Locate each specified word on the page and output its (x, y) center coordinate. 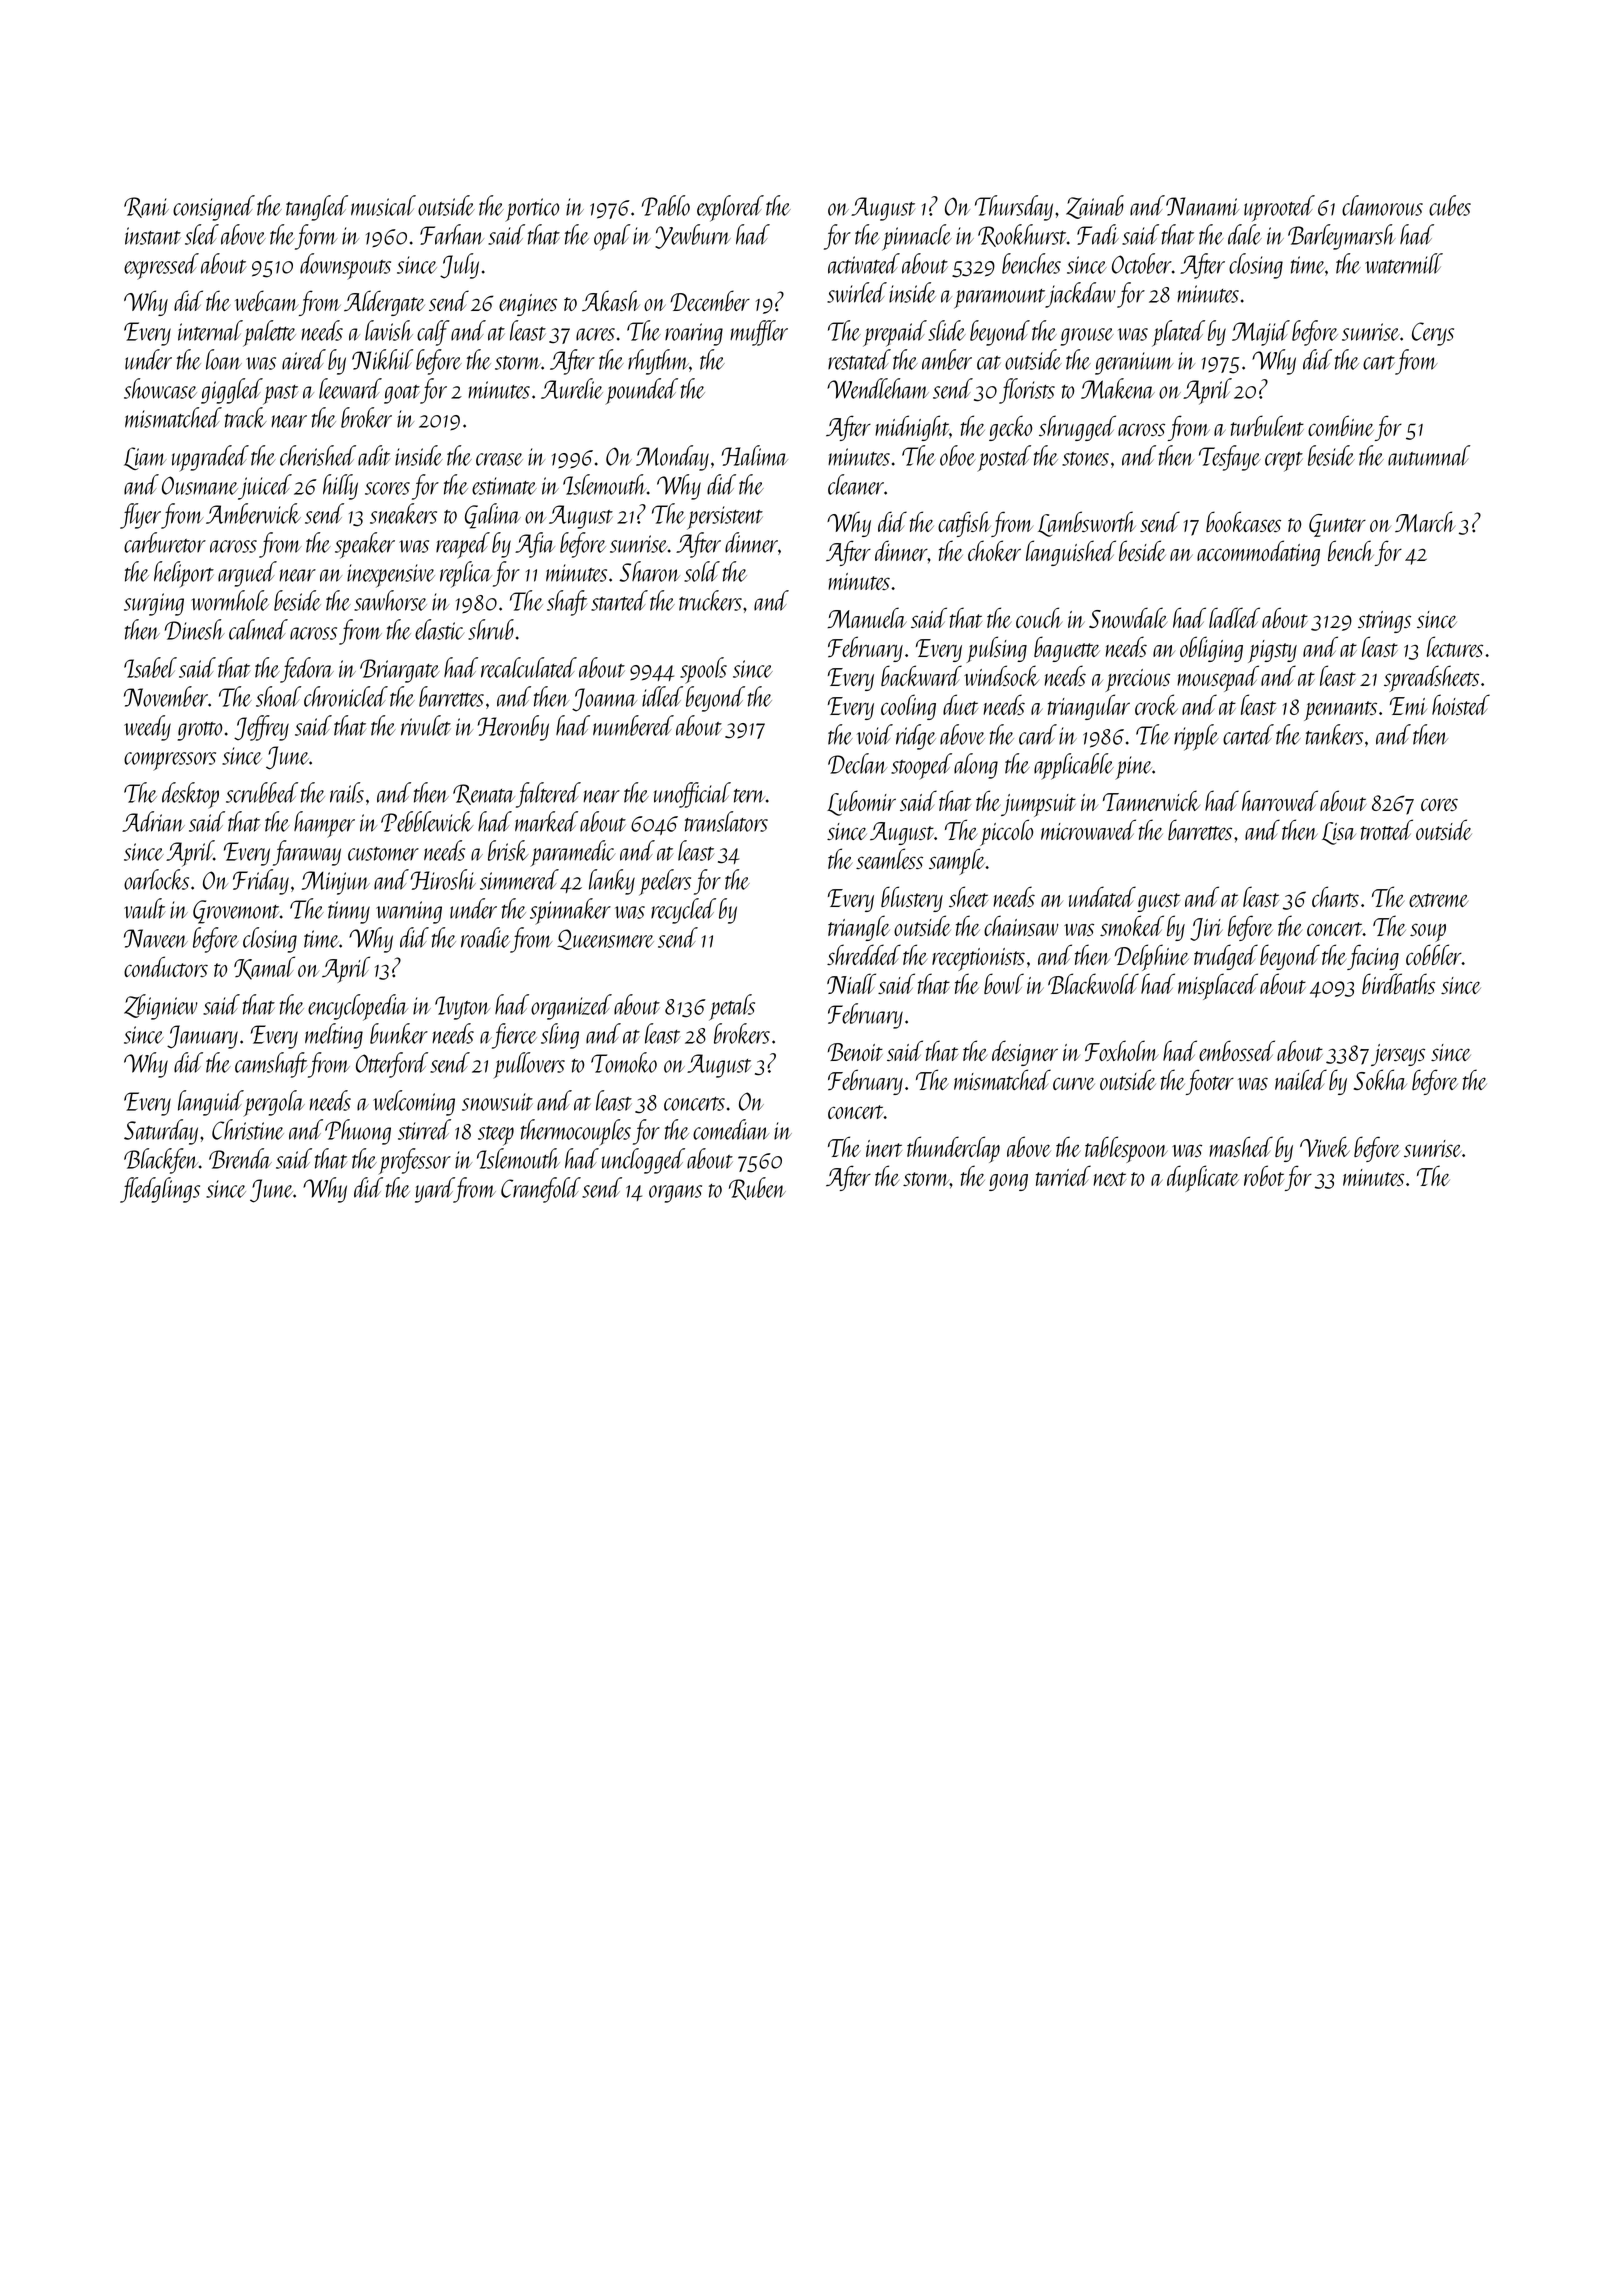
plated (1178, 333)
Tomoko (624, 1062)
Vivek (1325, 1146)
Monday (672, 458)
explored (730, 208)
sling (560, 1036)
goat (402, 394)
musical (383, 205)
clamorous (1382, 205)
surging (154, 604)
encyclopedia (358, 1007)
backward (921, 675)
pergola (274, 1103)
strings (1384, 622)
